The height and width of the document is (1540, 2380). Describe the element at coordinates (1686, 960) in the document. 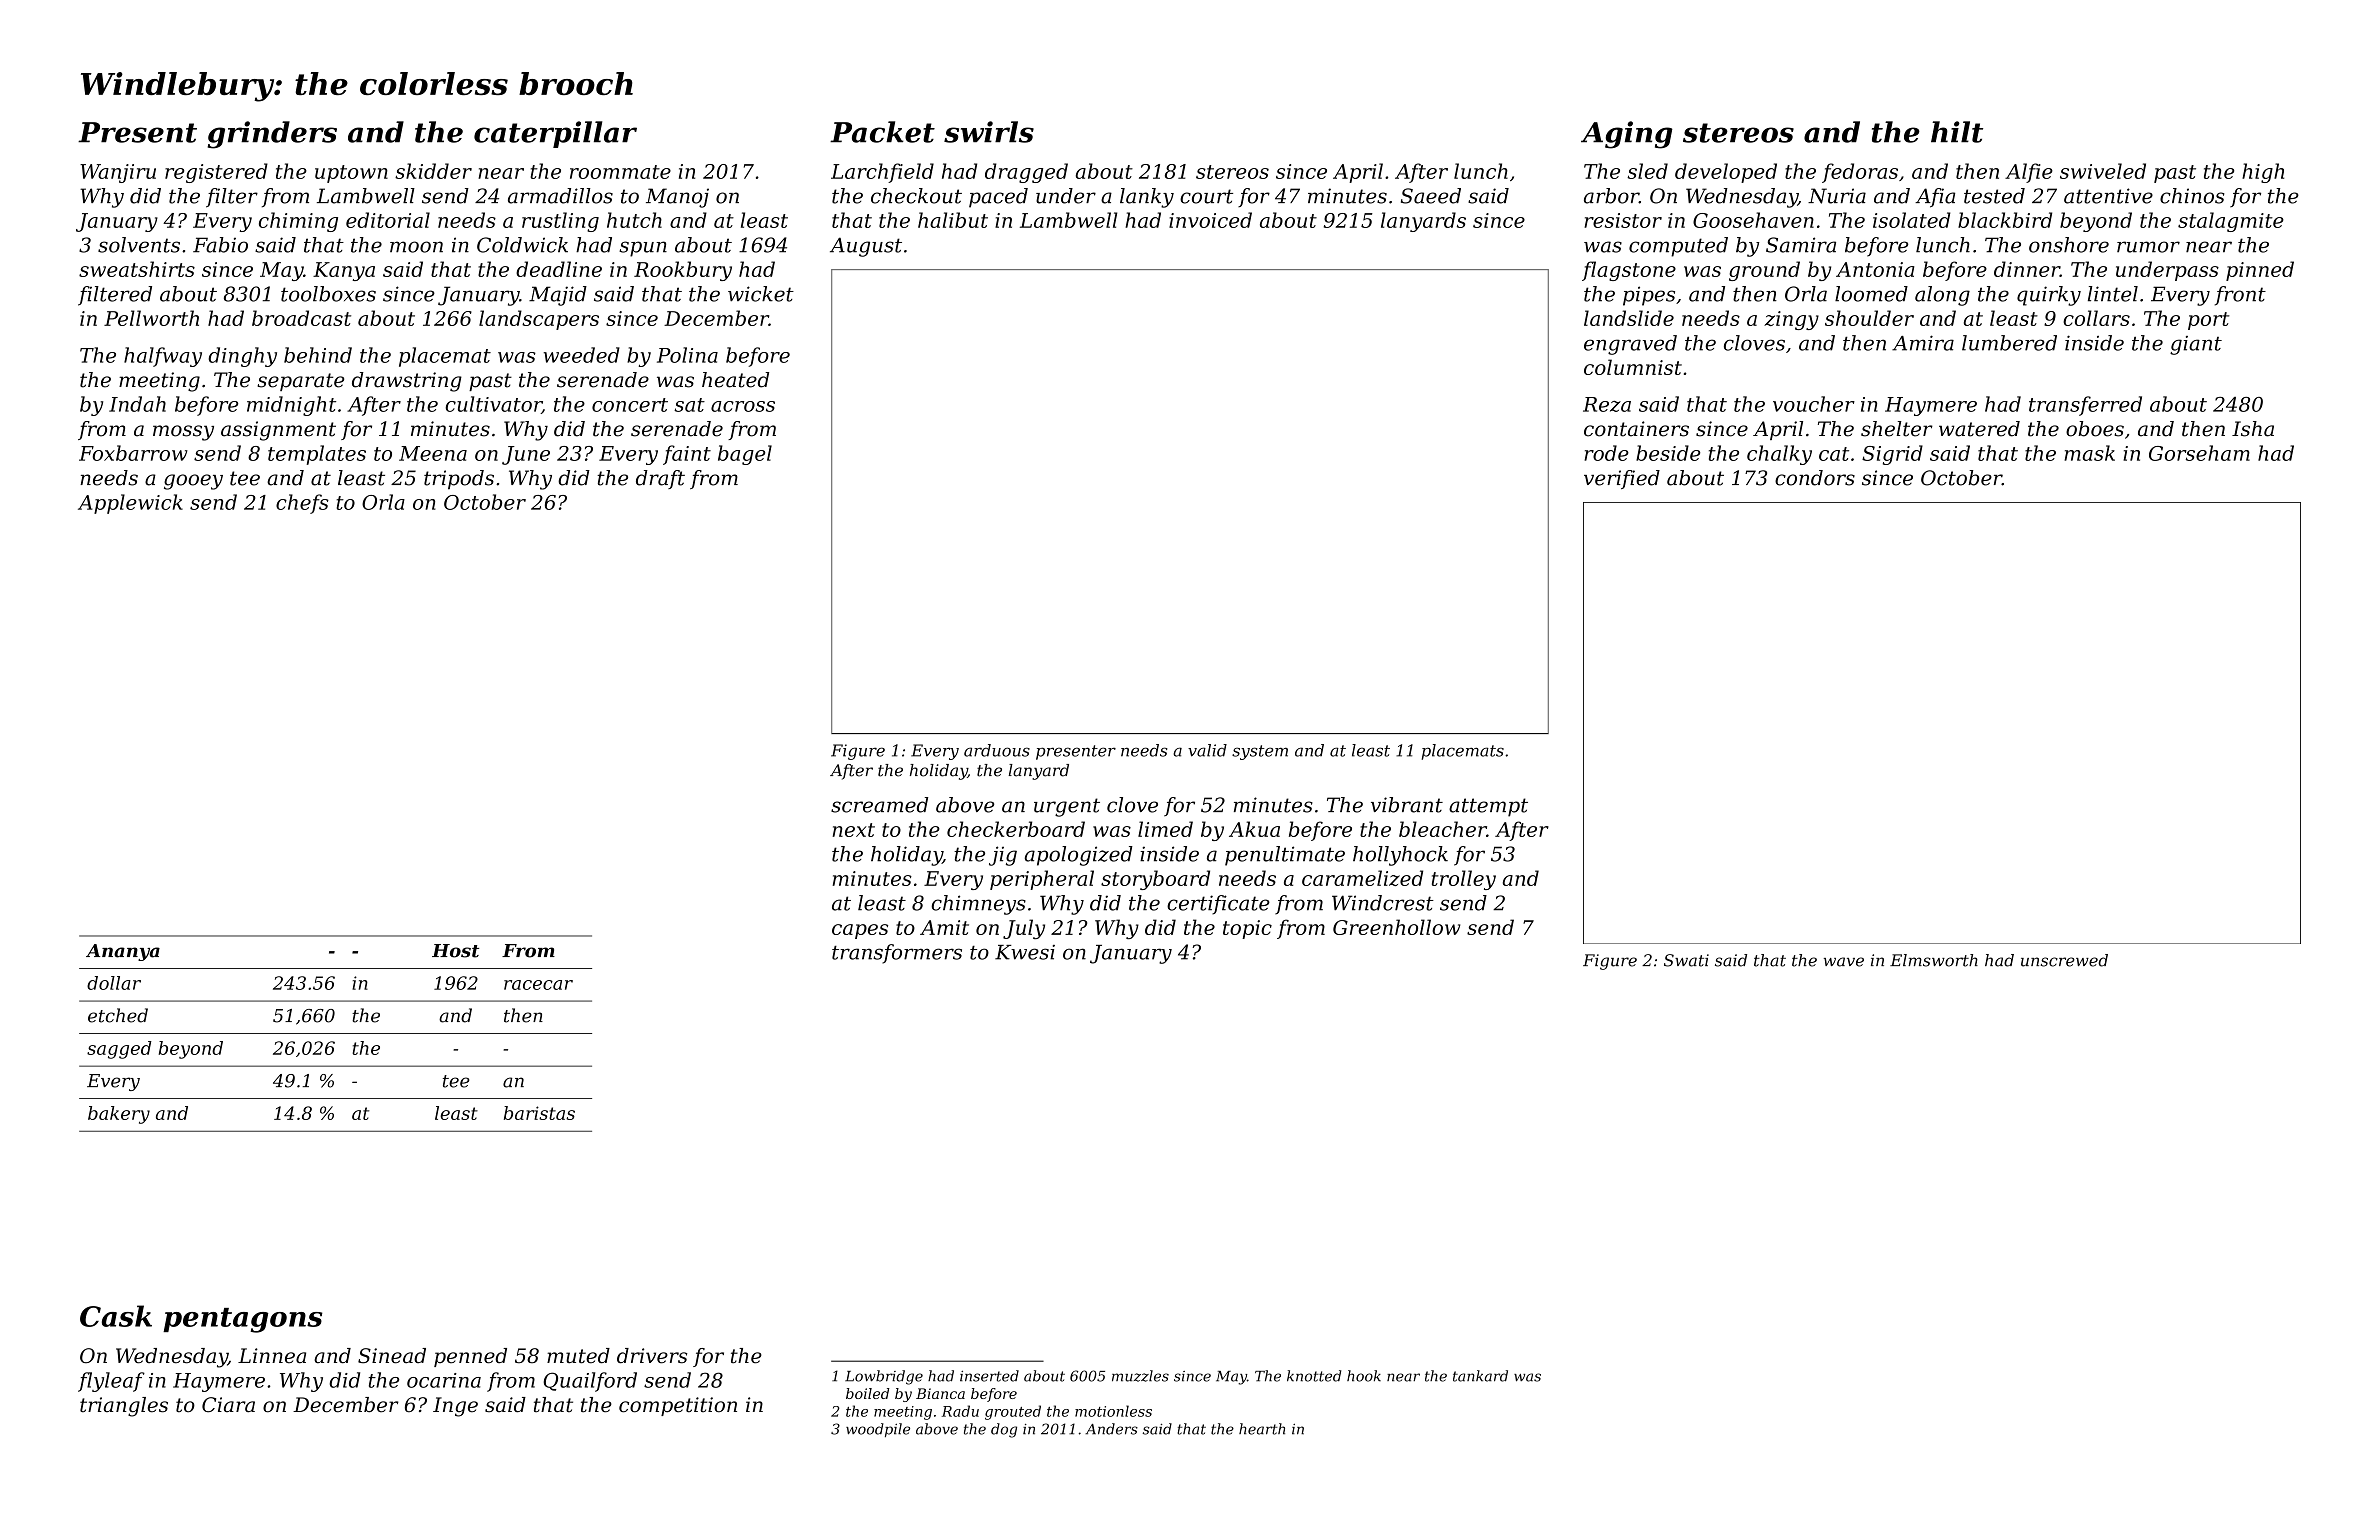

I see `Swati` at that location.
